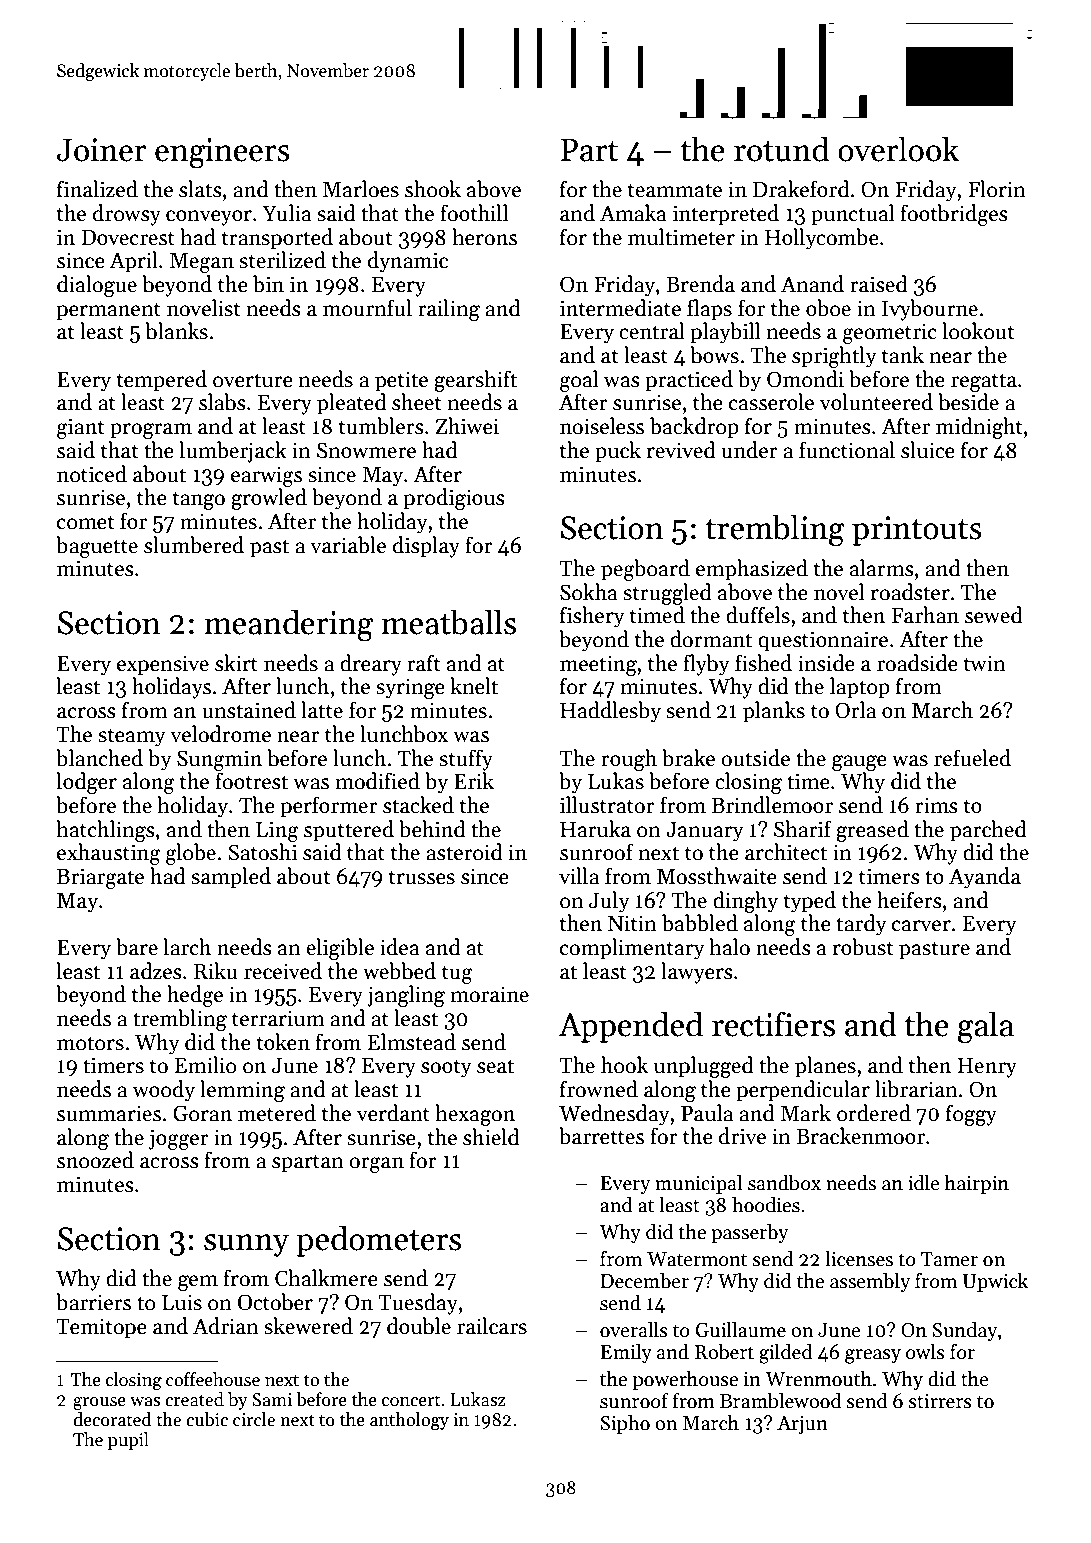  What do you see at coordinates (898, 149) in the screenshot?
I see `overlook` at bounding box center [898, 149].
